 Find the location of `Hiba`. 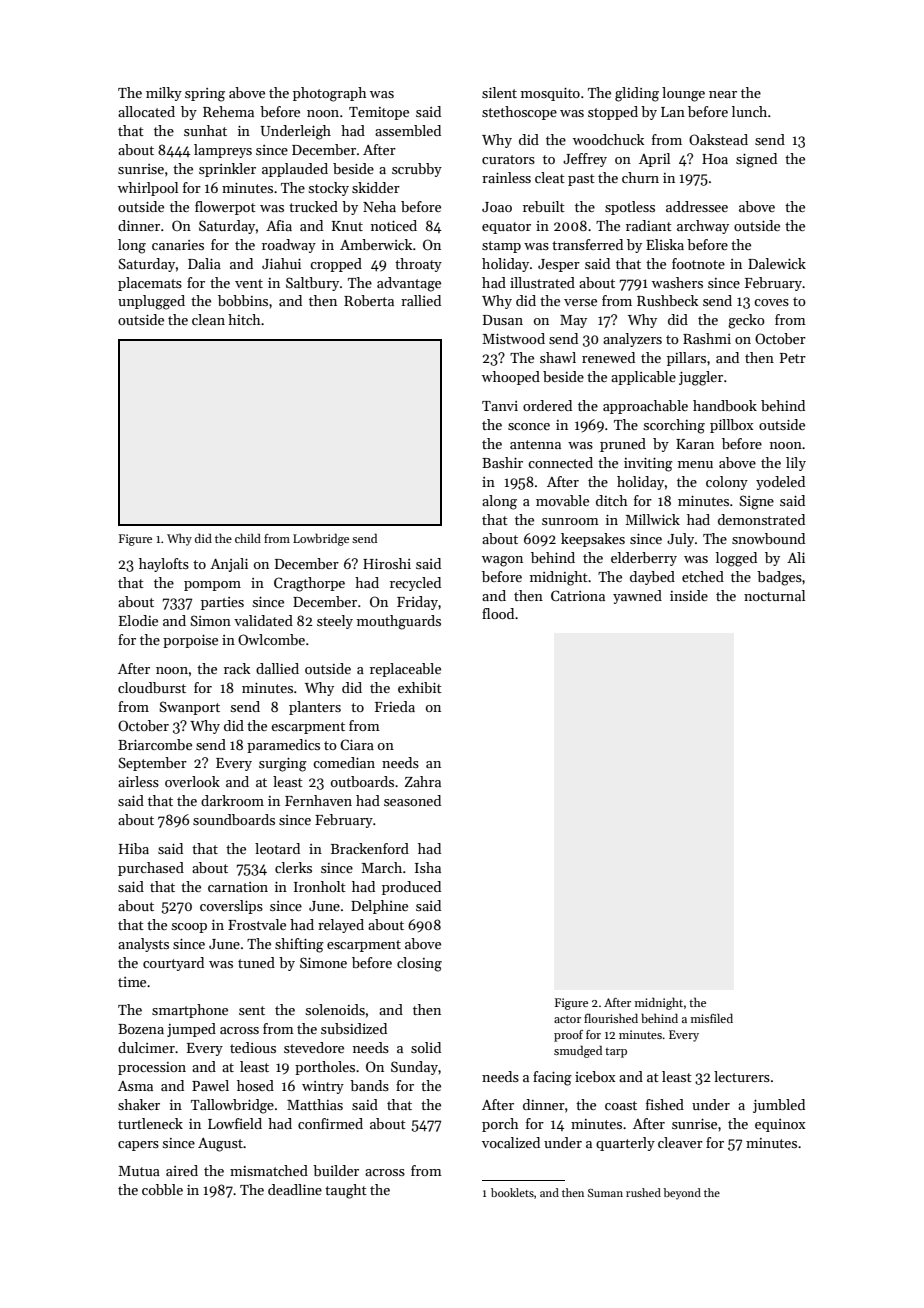

Hiba is located at coordinates (134, 848).
